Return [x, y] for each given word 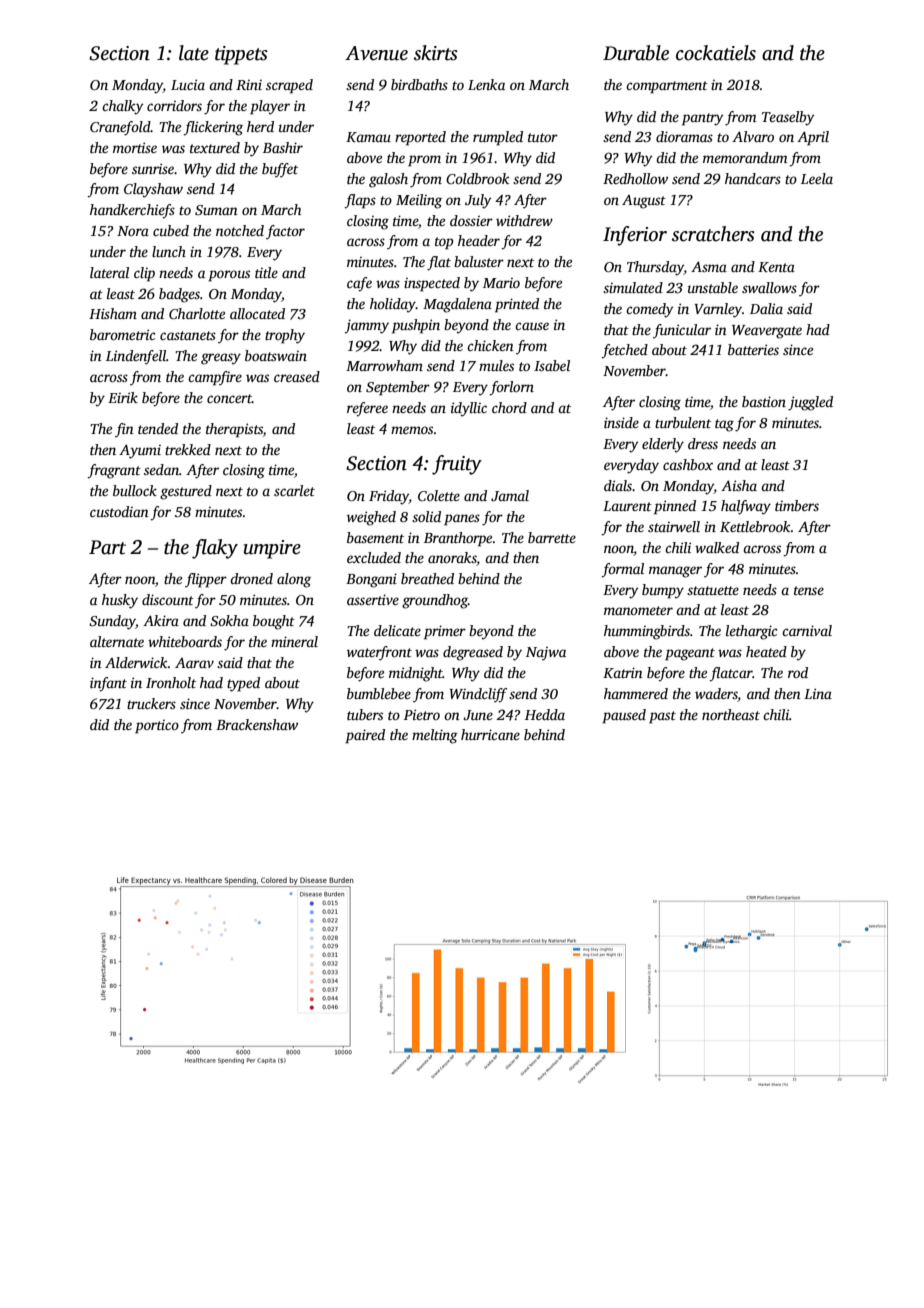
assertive [373, 599]
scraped [289, 86]
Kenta [776, 267]
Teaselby [788, 118]
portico [157, 727]
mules [496, 365]
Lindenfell [136, 357]
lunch [169, 251]
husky [120, 601]
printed [517, 305]
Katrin [623, 672]
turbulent [683, 422]
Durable [636, 53]
